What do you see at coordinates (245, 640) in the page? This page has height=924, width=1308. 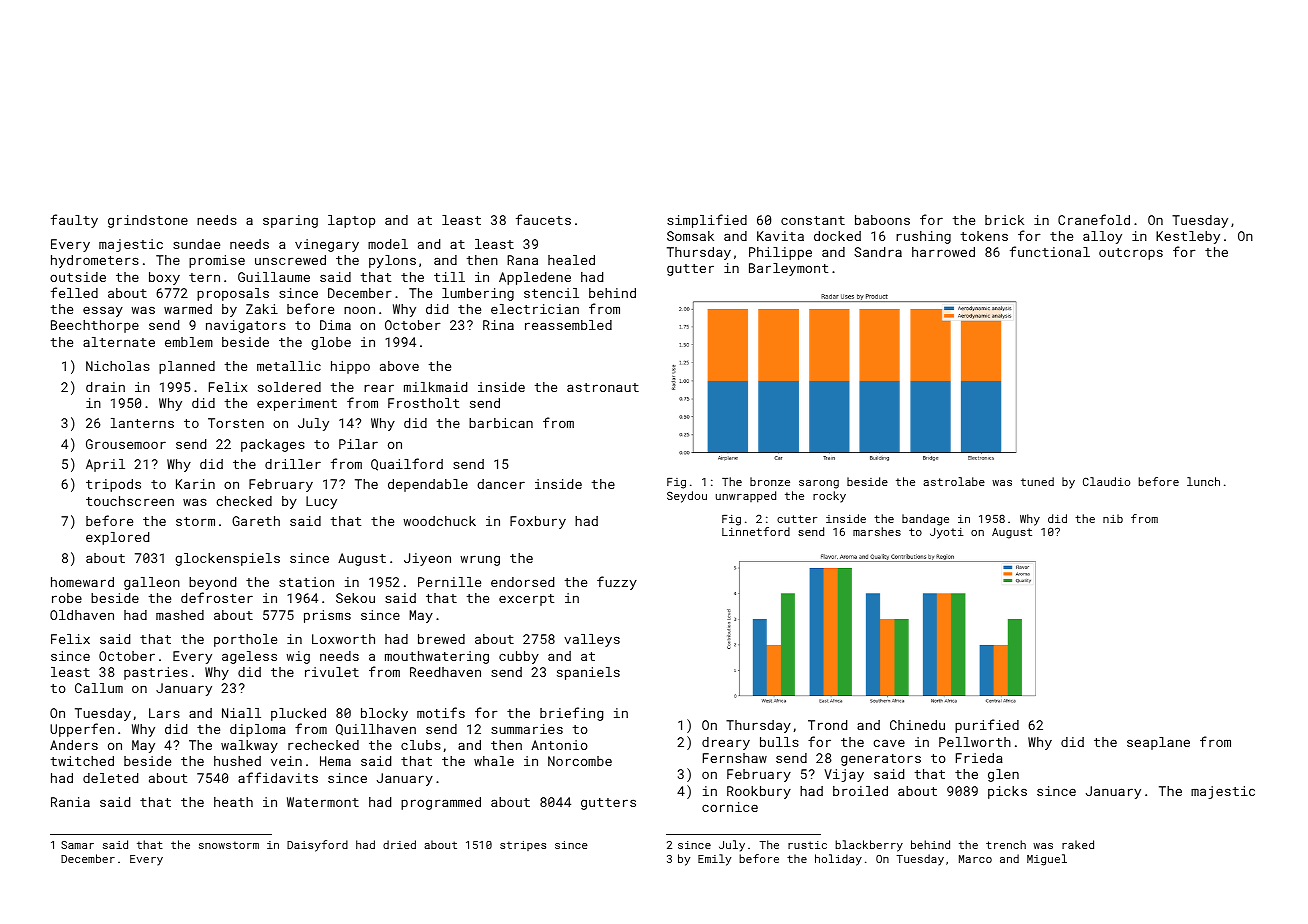 I see `porthole` at bounding box center [245, 640].
